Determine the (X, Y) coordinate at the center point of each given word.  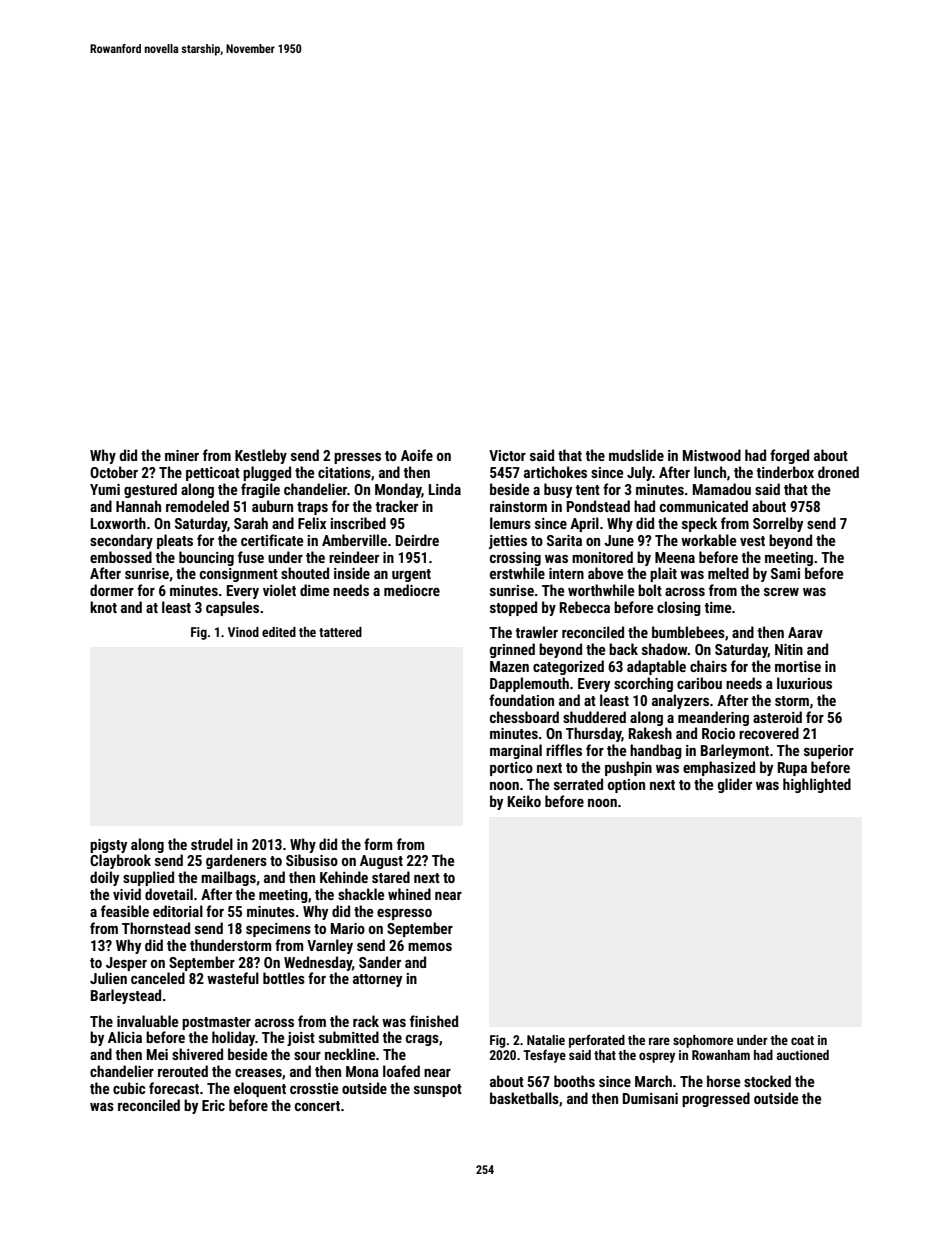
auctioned (803, 1055)
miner (182, 455)
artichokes (555, 472)
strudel (212, 844)
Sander (380, 962)
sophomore (703, 1041)
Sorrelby (778, 524)
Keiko (524, 801)
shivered (197, 1054)
